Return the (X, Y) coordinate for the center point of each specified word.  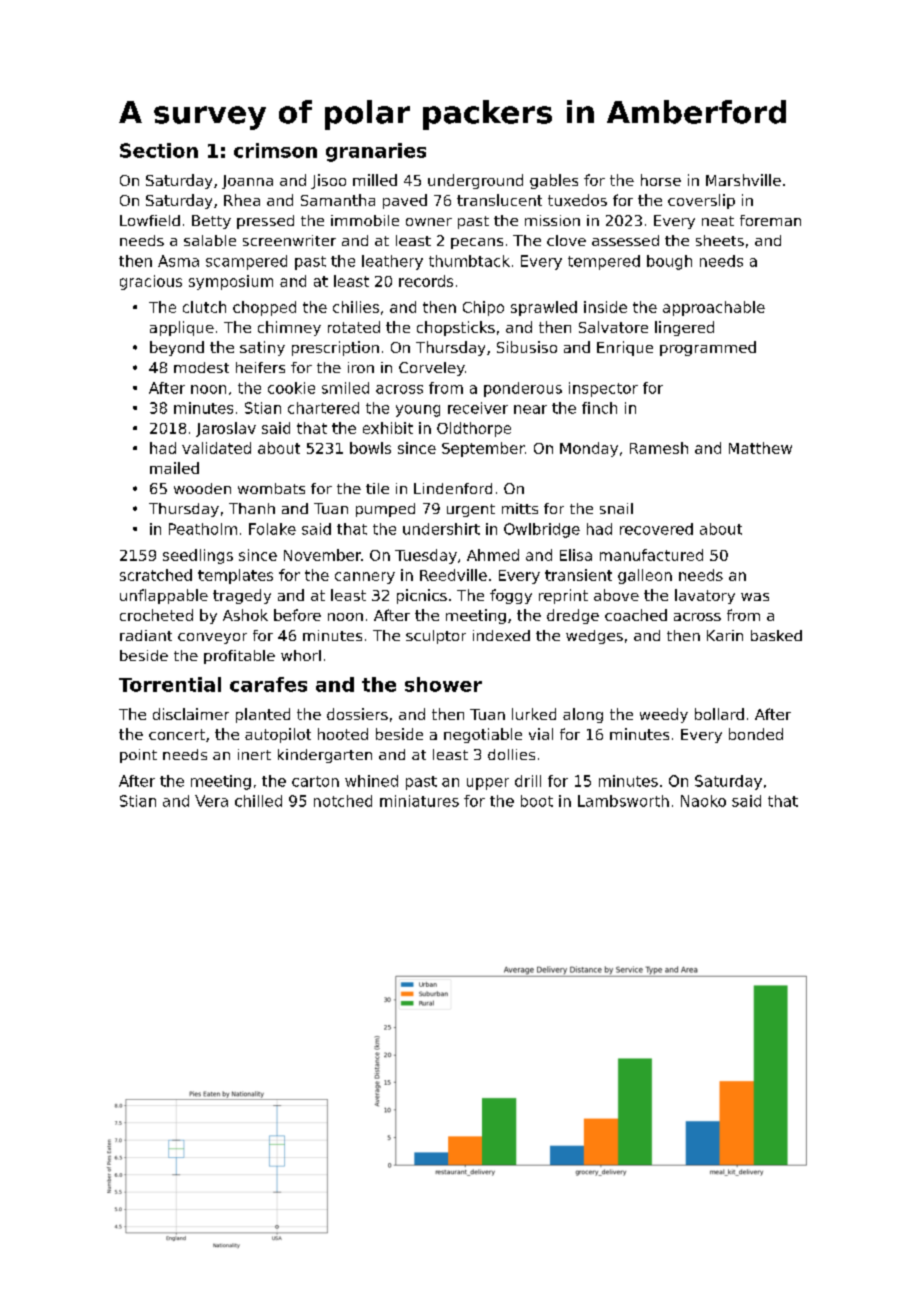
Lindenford (453, 488)
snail (616, 508)
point (138, 756)
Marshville (743, 180)
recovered (656, 529)
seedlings (198, 556)
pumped (385, 510)
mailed (174, 468)
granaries (376, 152)
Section (159, 150)
